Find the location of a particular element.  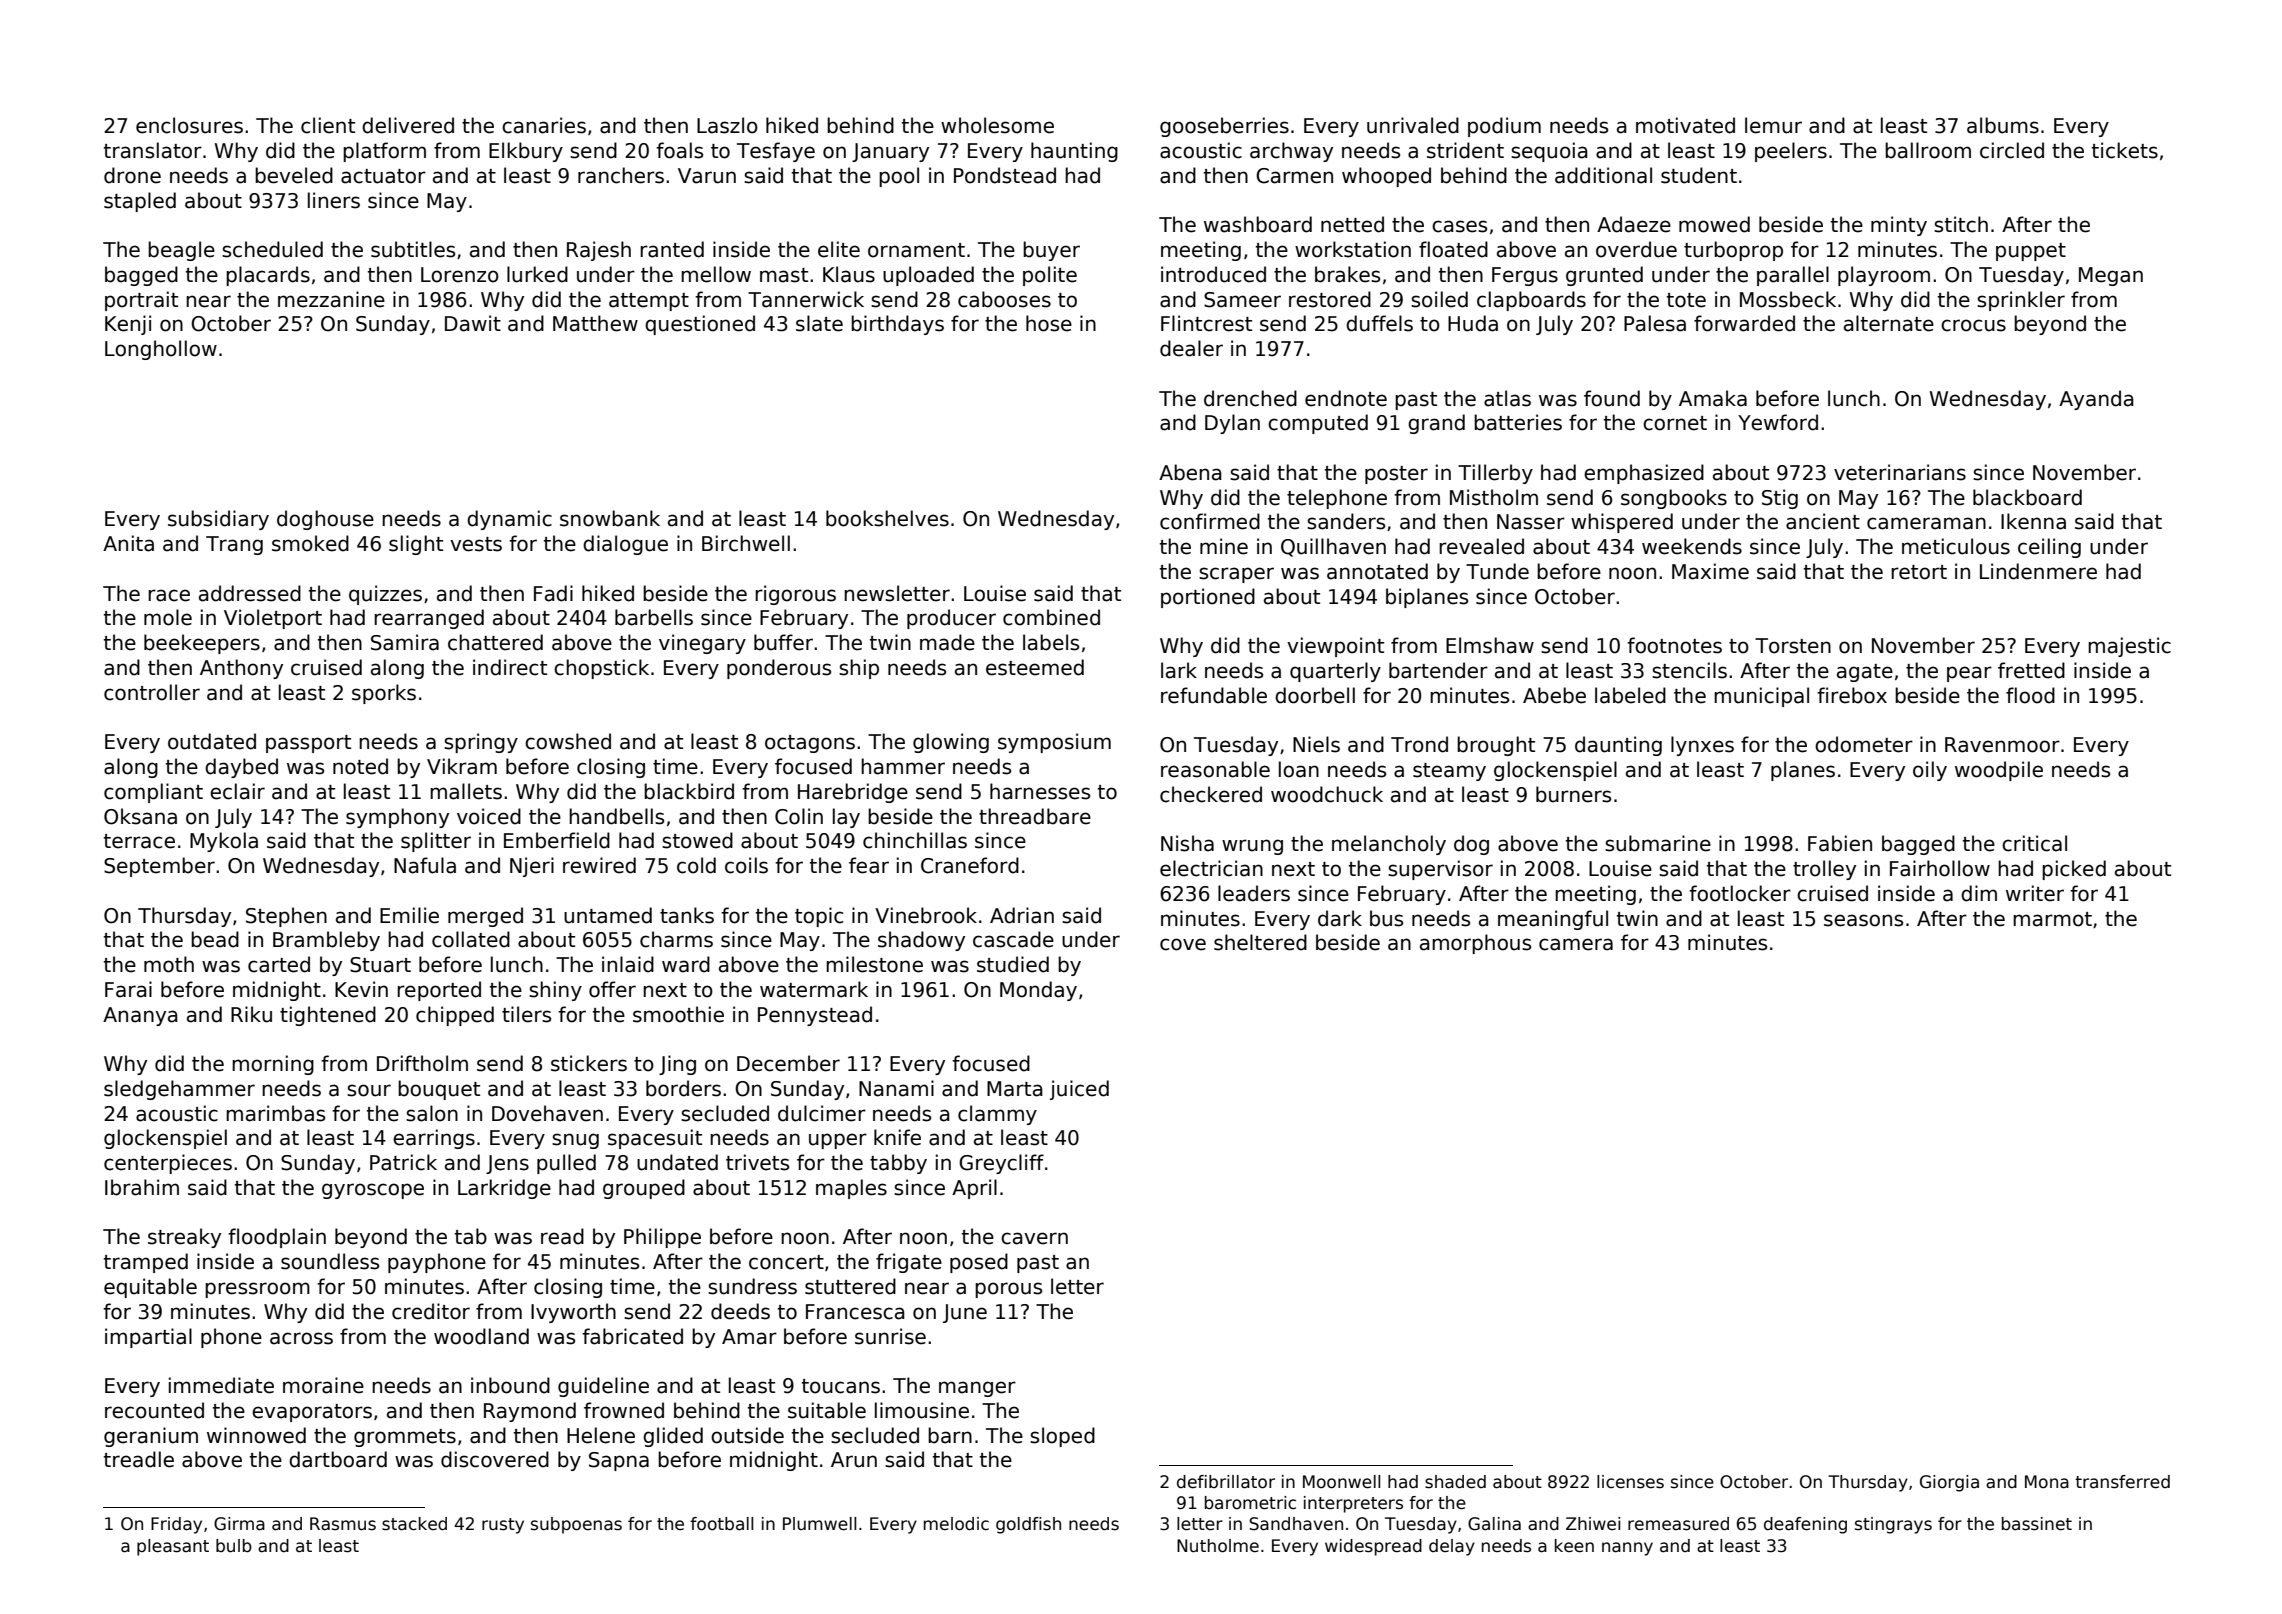

alternate is located at coordinates (1889, 323).
